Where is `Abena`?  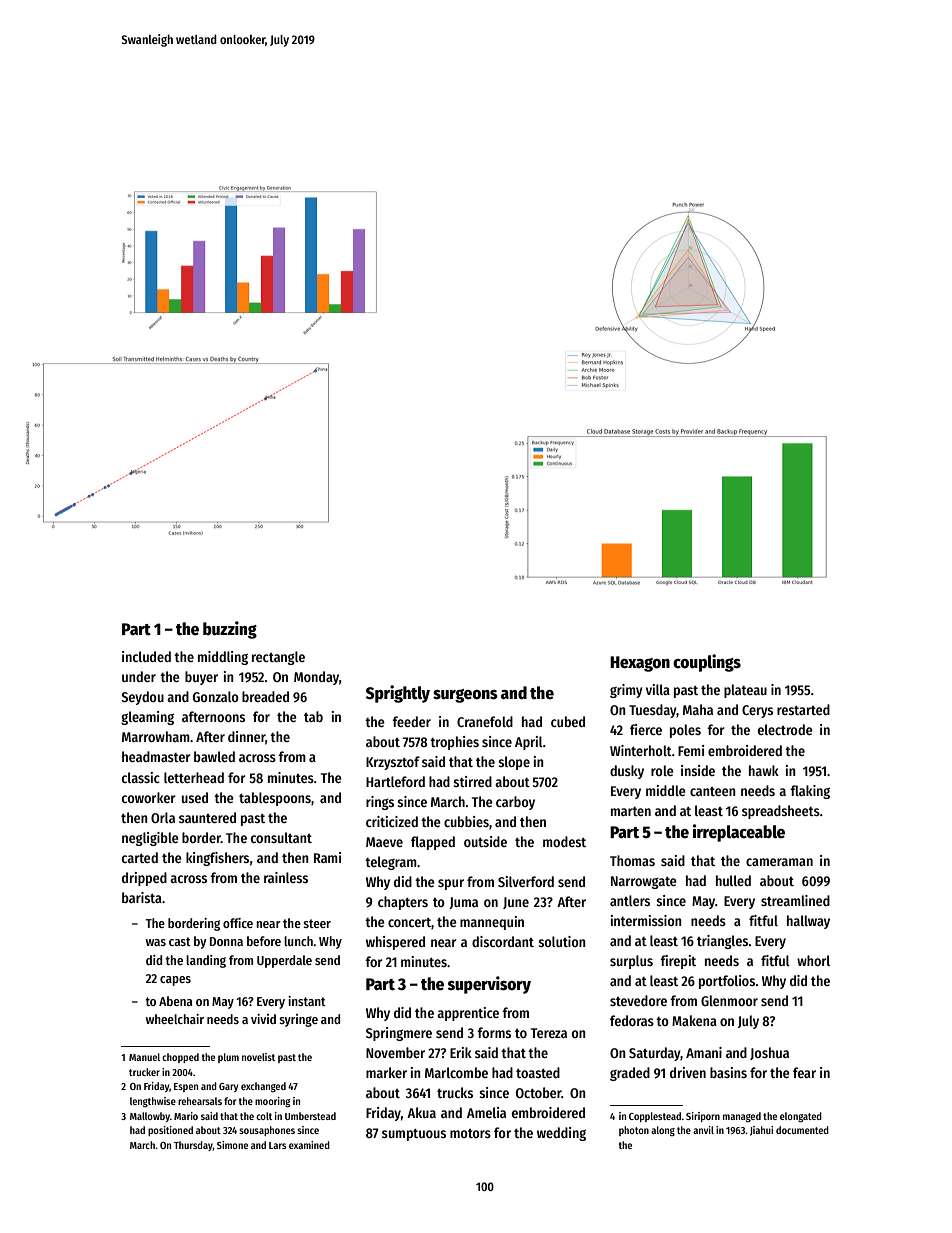
Abena is located at coordinates (175, 1001).
